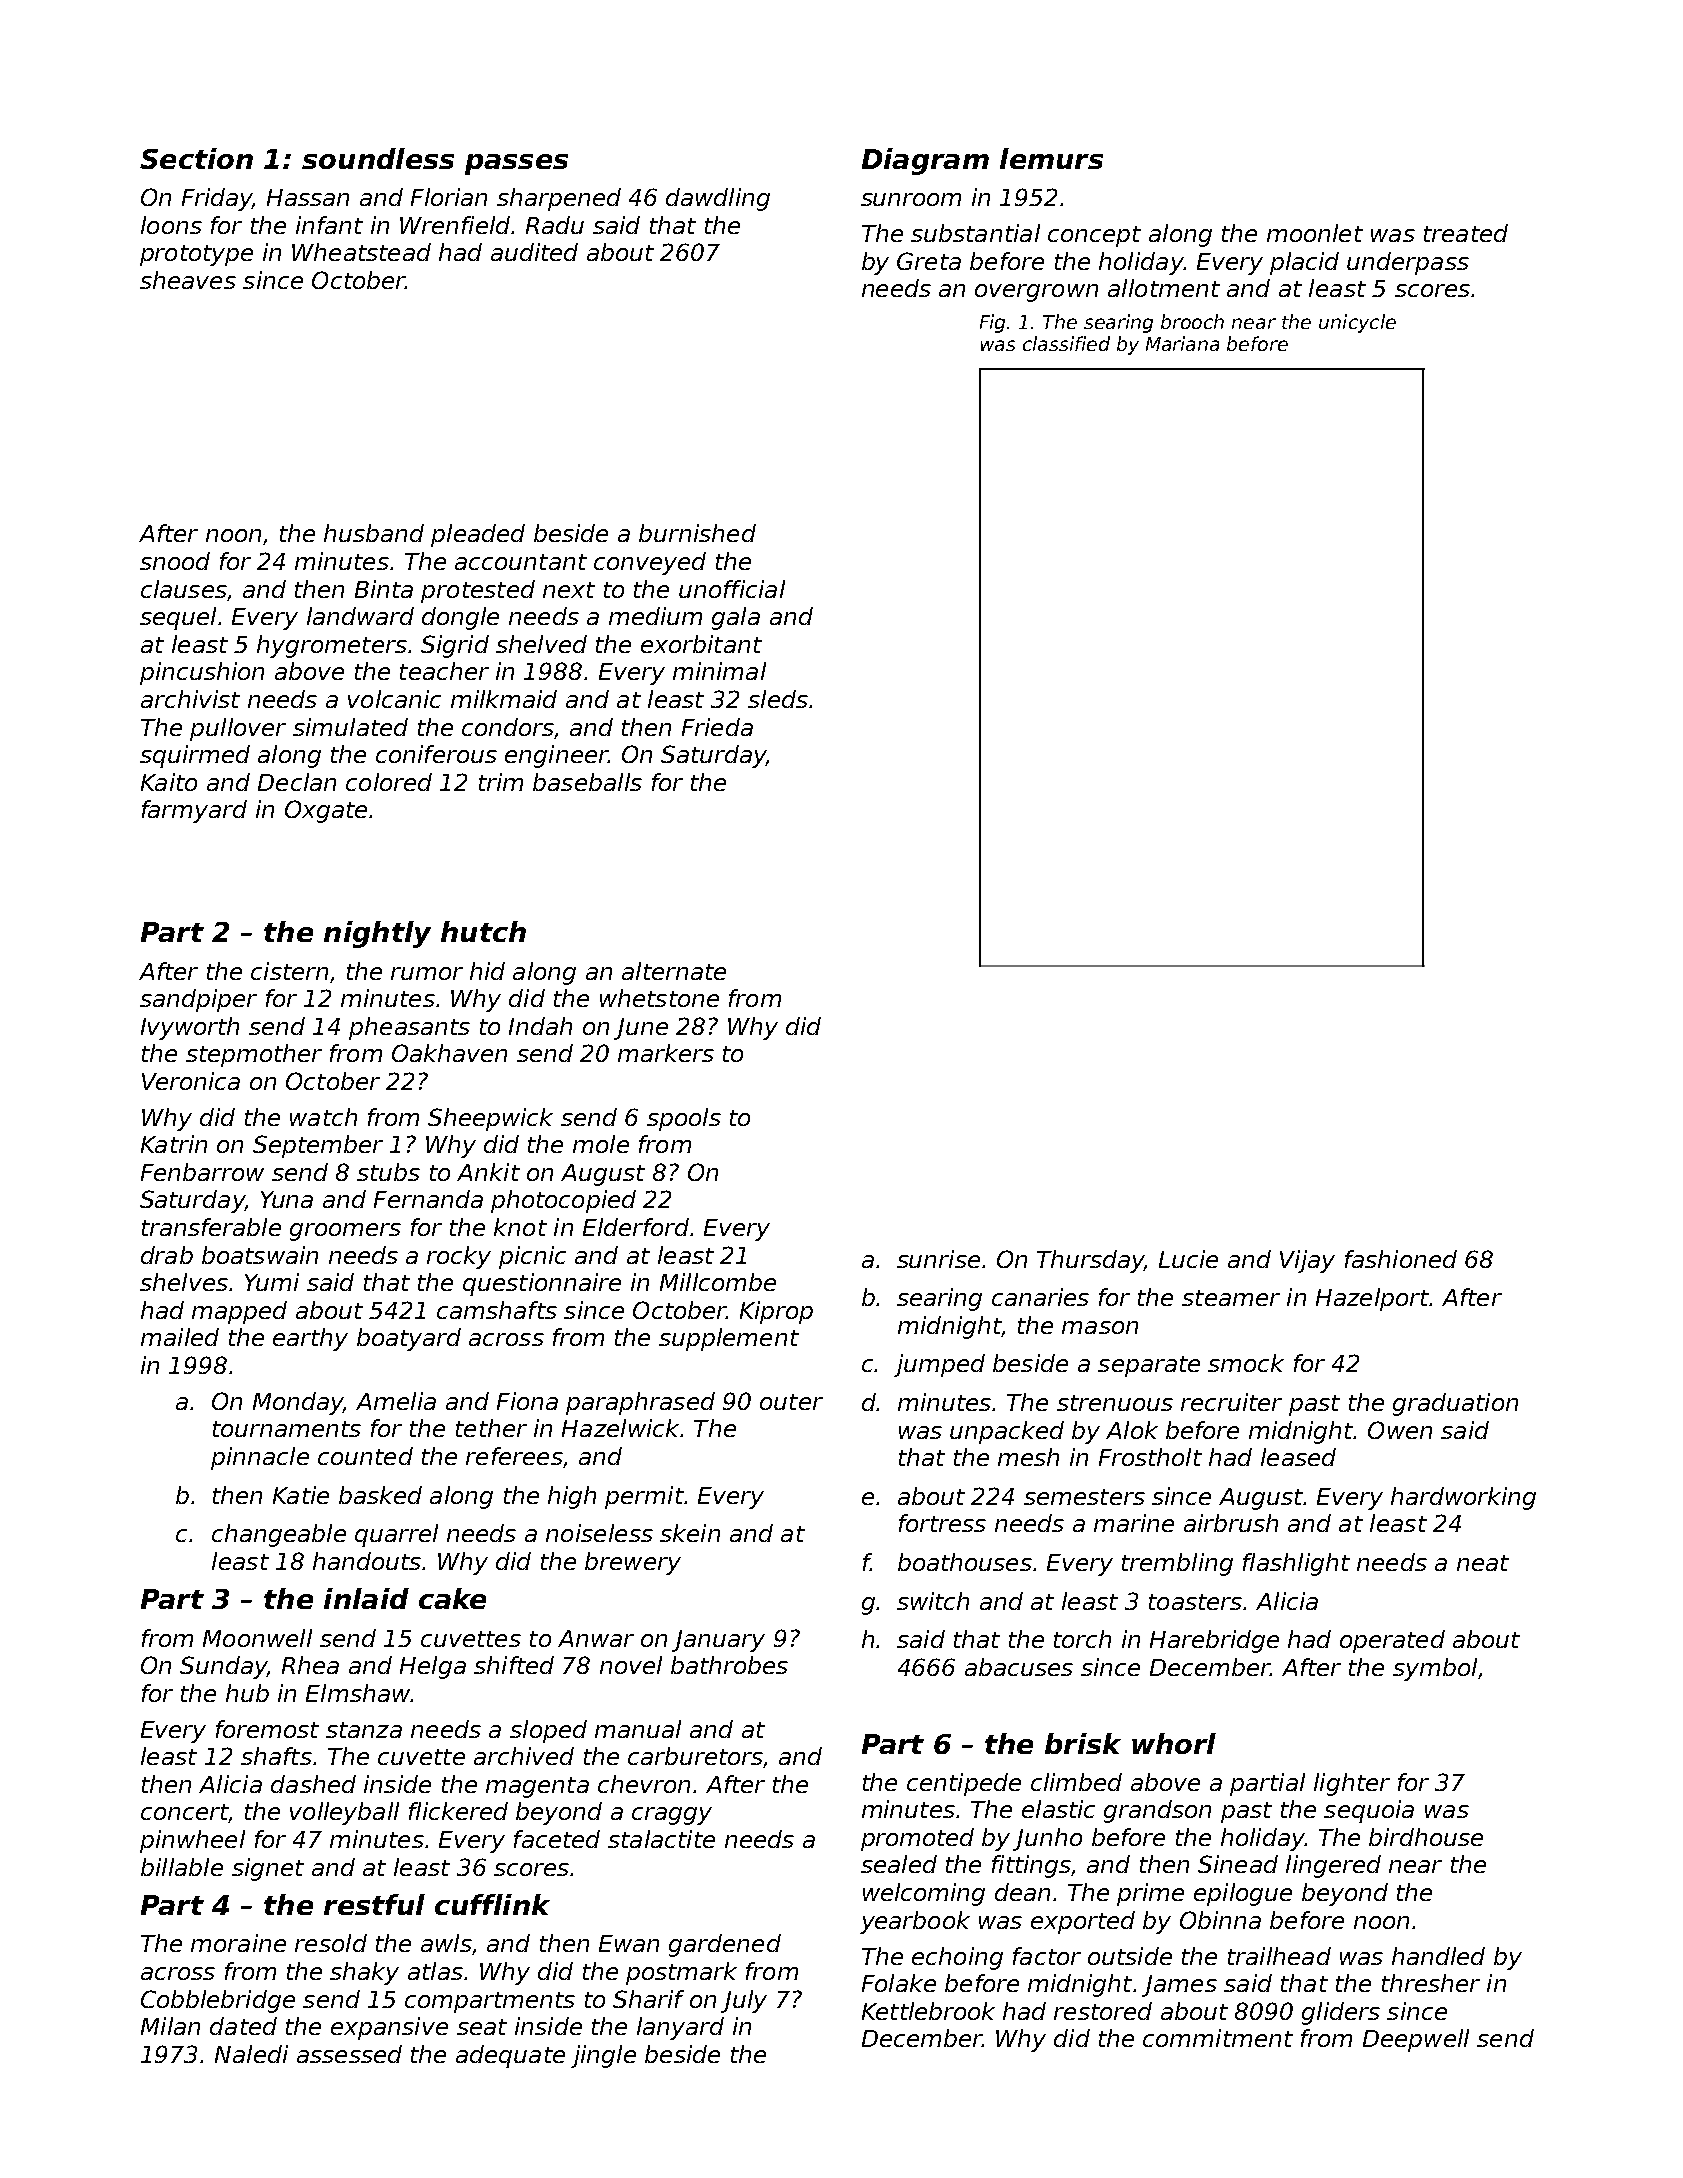 This screenshot has width=1683, height=2178. I want to click on commitment, so click(1218, 2038).
